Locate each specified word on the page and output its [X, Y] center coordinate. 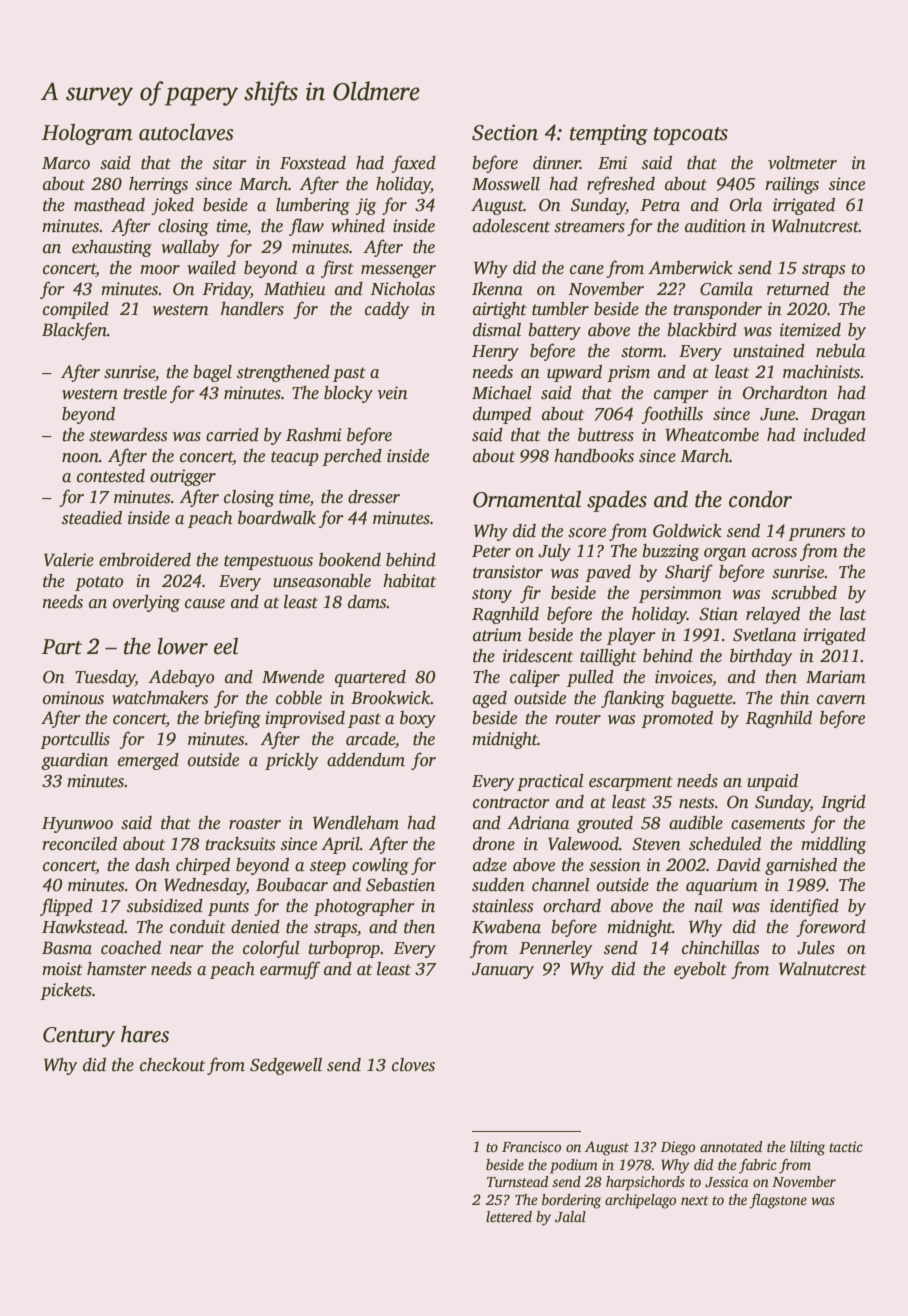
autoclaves [186, 132]
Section [505, 132]
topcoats [691, 136]
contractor [511, 803]
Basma [67, 948]
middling [833, 845]
